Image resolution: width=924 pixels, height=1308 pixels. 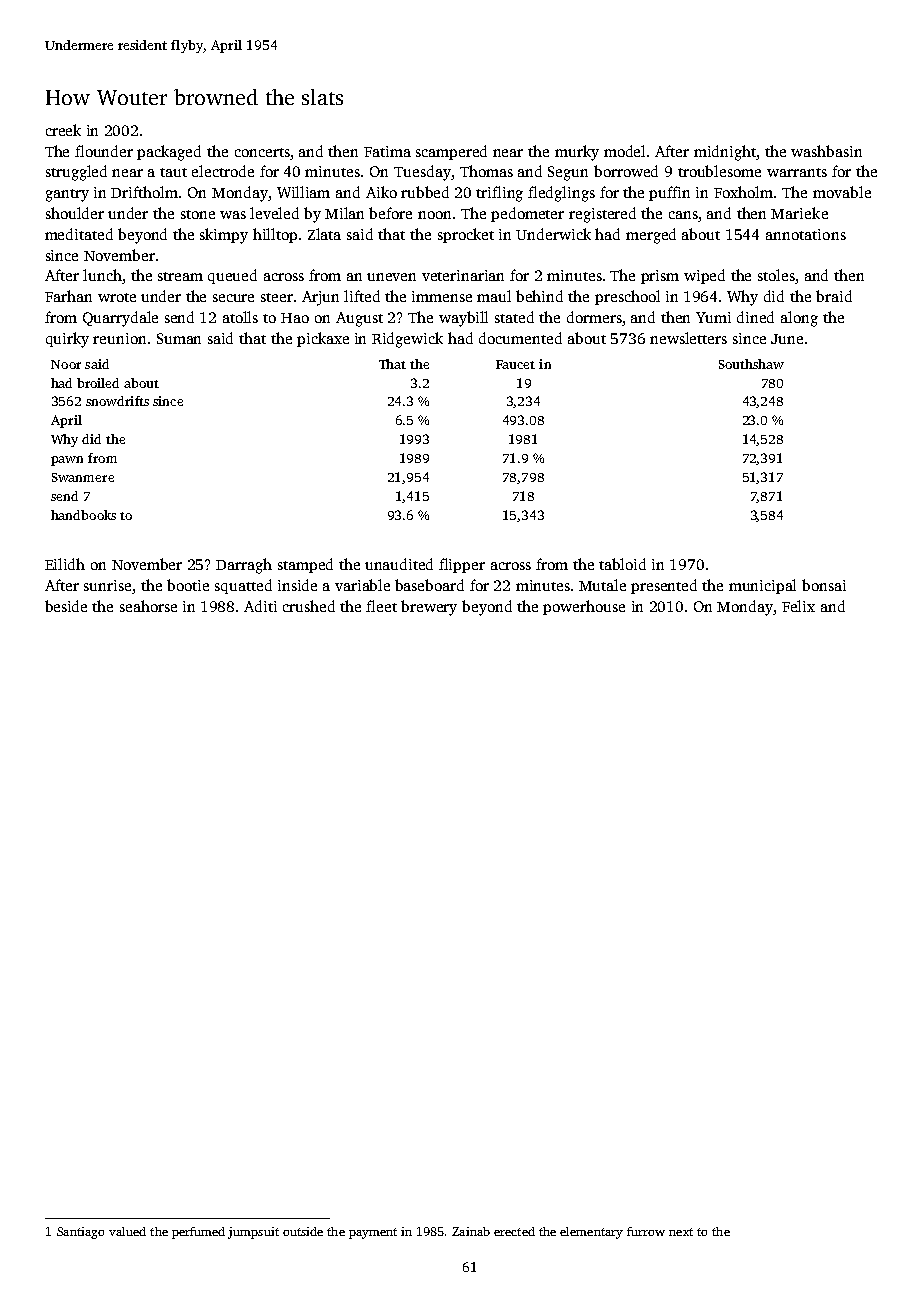 What do you see at coordinates (253, 1233) in the screenshot?
I see `jumpsuit` at bounding box center [253, 1233].
